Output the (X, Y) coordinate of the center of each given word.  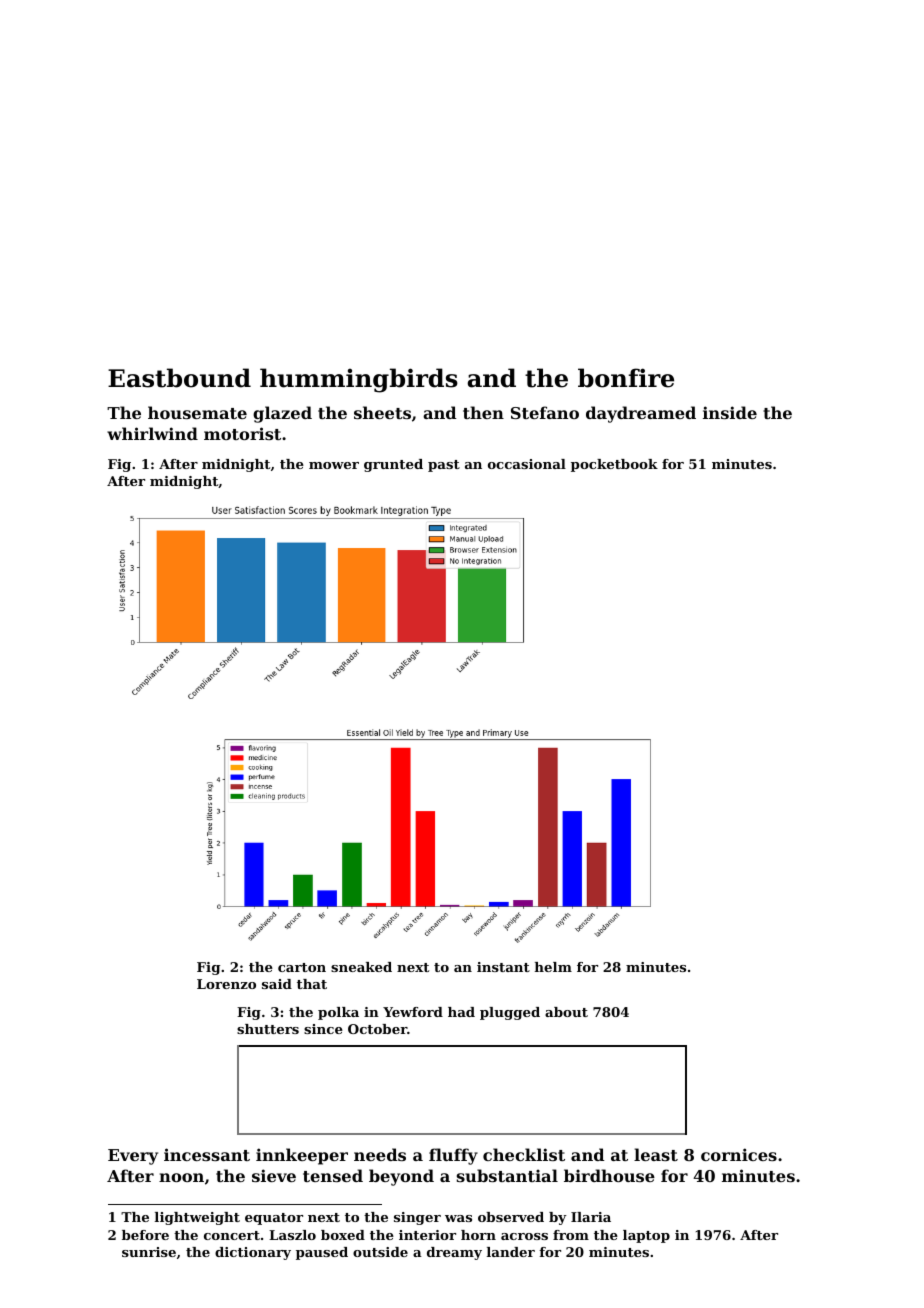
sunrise (149, 1252)
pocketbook (614, 465)
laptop (646, 1236)
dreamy (454, 1253)
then (483, 412)
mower (334, 465)
